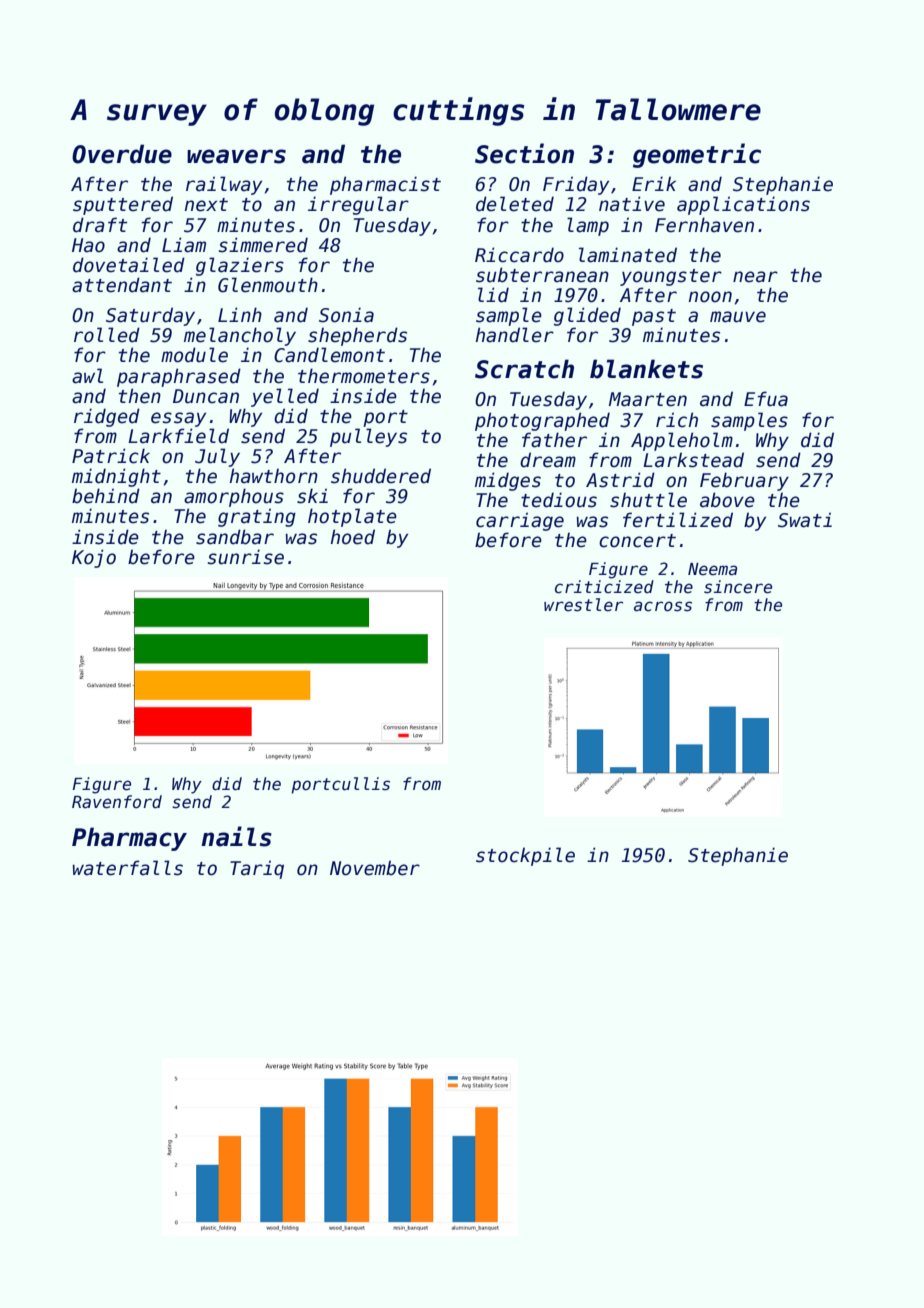 The image size is (924, 1308). I want to click on sincere, so click(738, 587).
